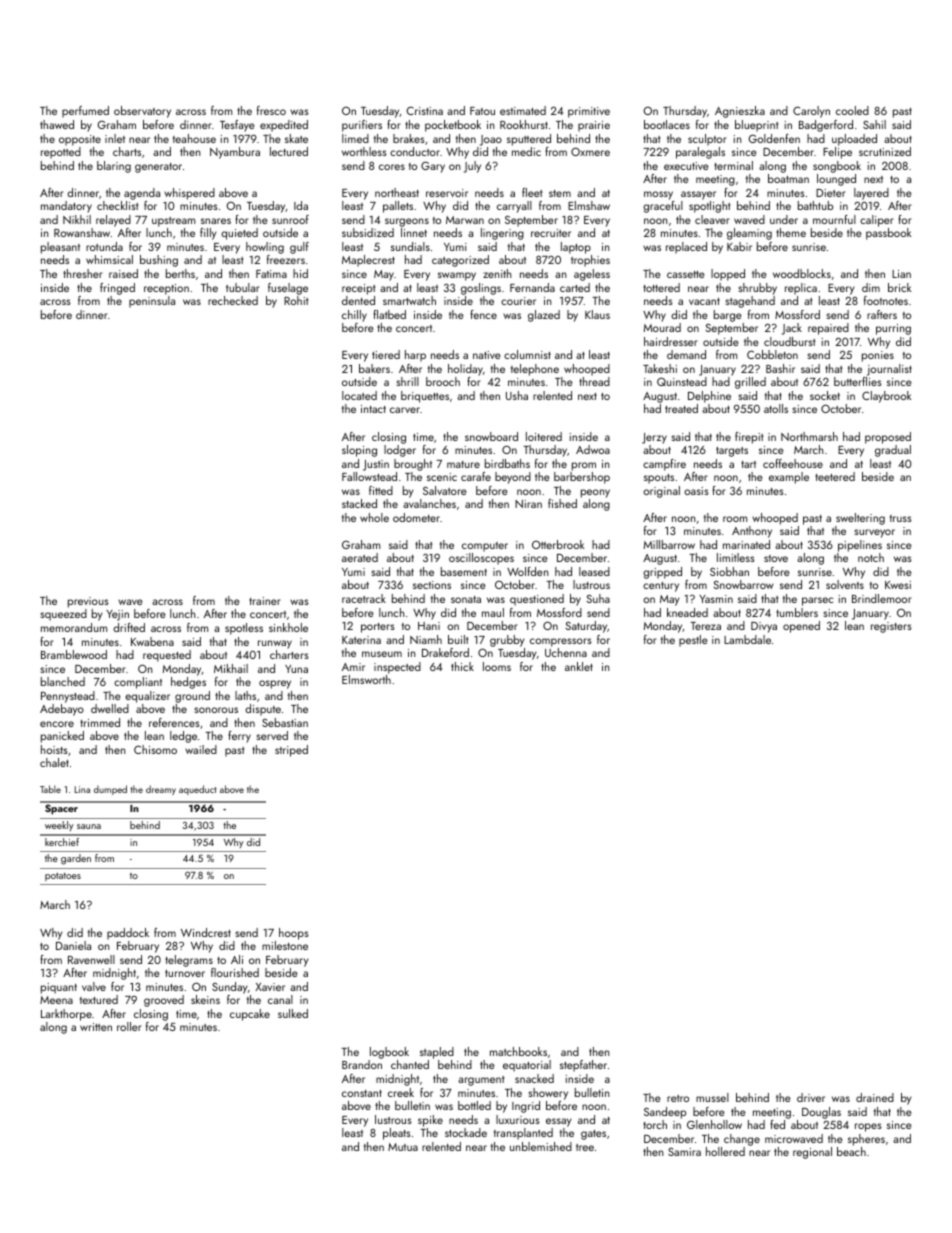  Describe the element at coordinates (891, 627) in the screenshot. I see `registers` at that location.
